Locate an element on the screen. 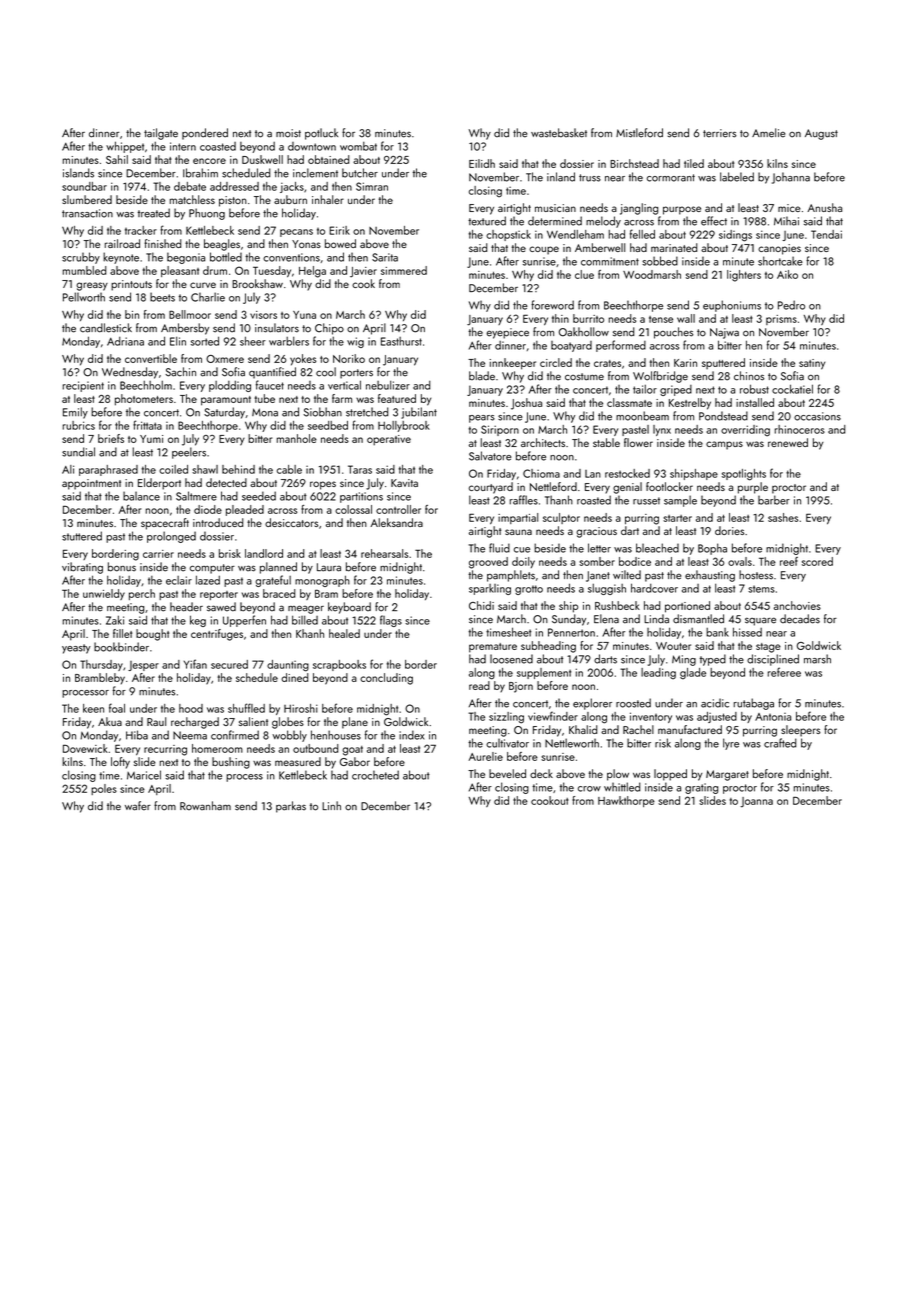  August is located at coordinates (821, 134).
